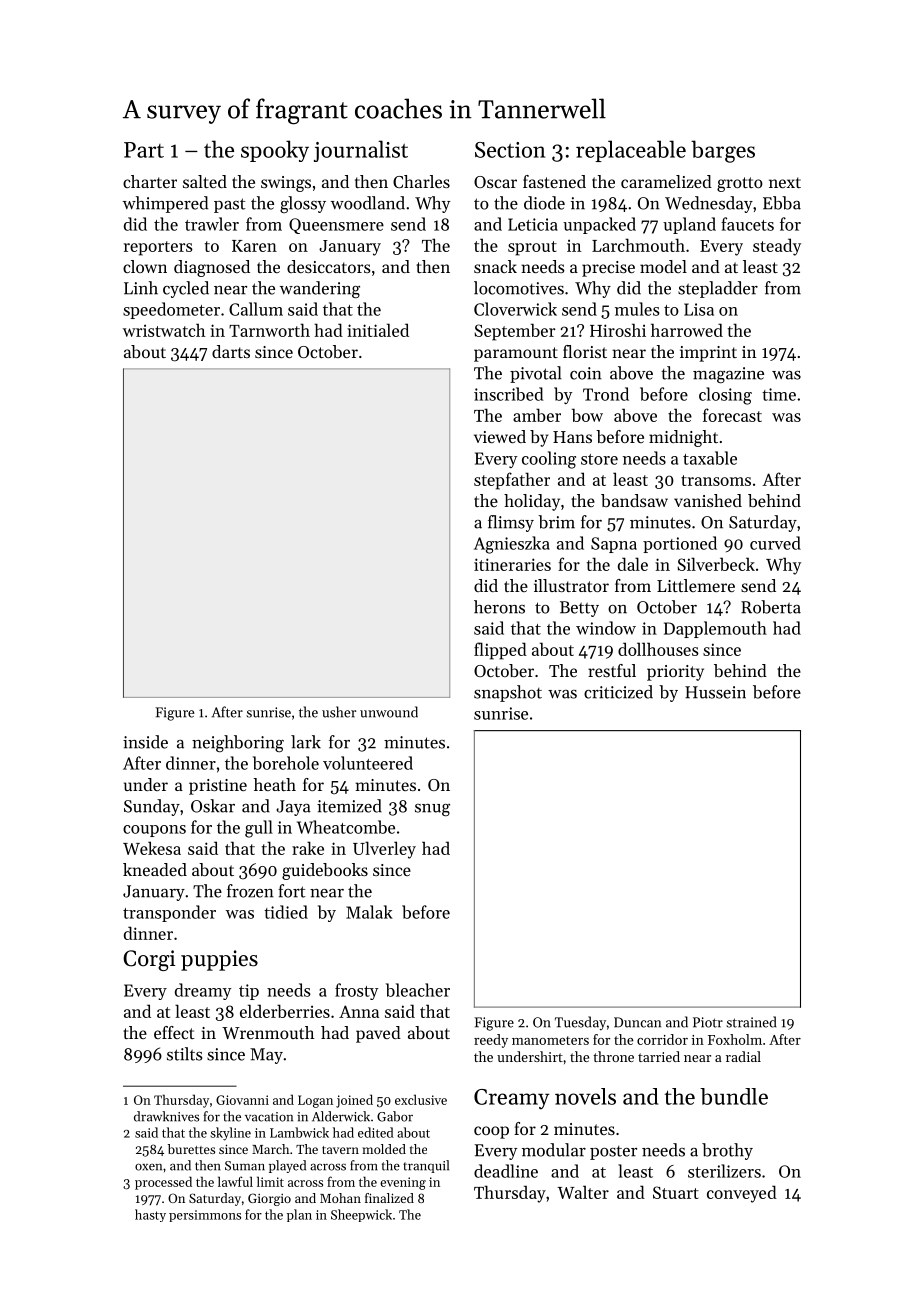  What do you see at coordinates (510, 150) in the screenshot?
I see `Section` at bounding box center [510, 150].
